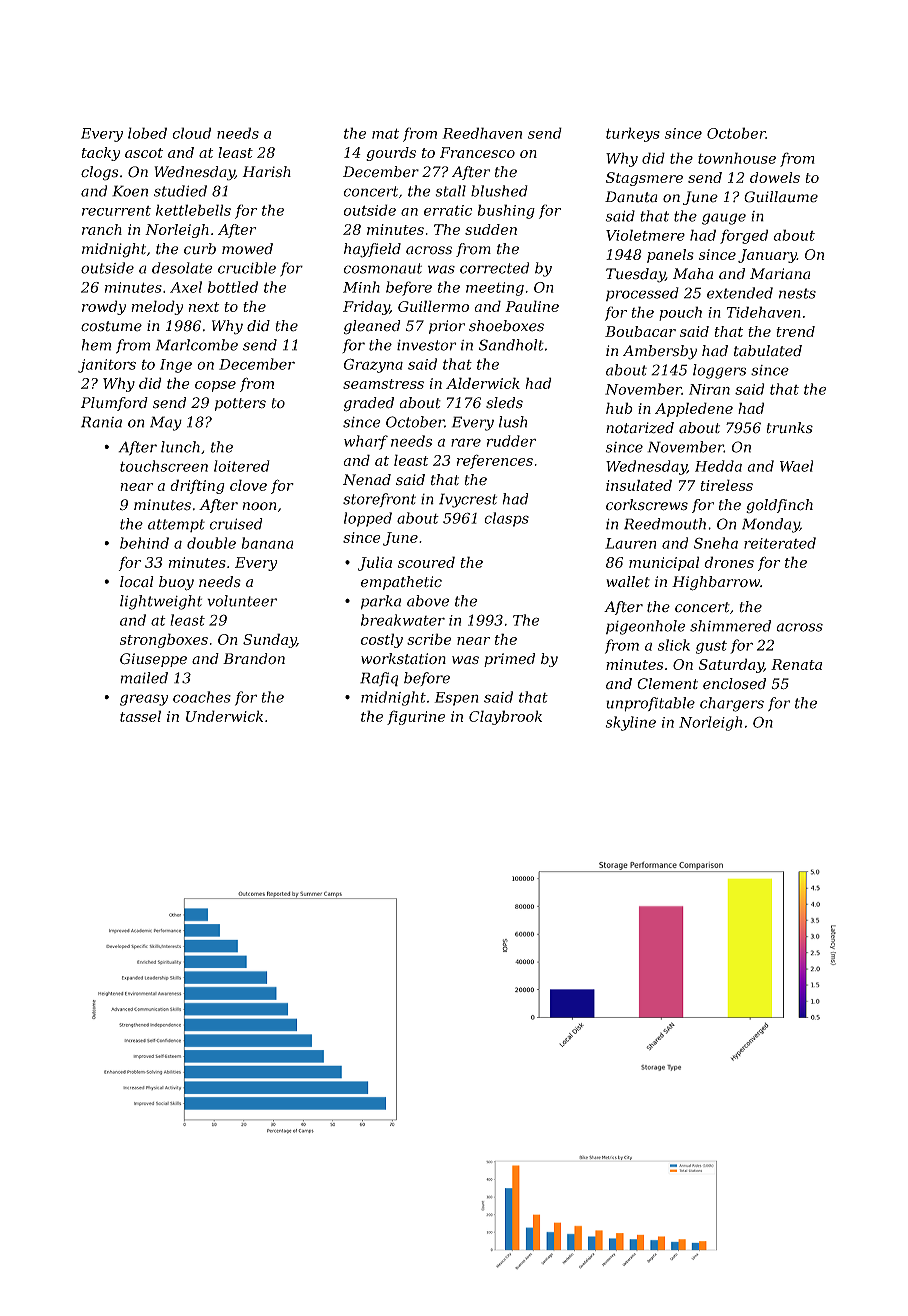  Describe the element at coordinates (645, 627) in the image. I see `pigeonhole` at that location.
